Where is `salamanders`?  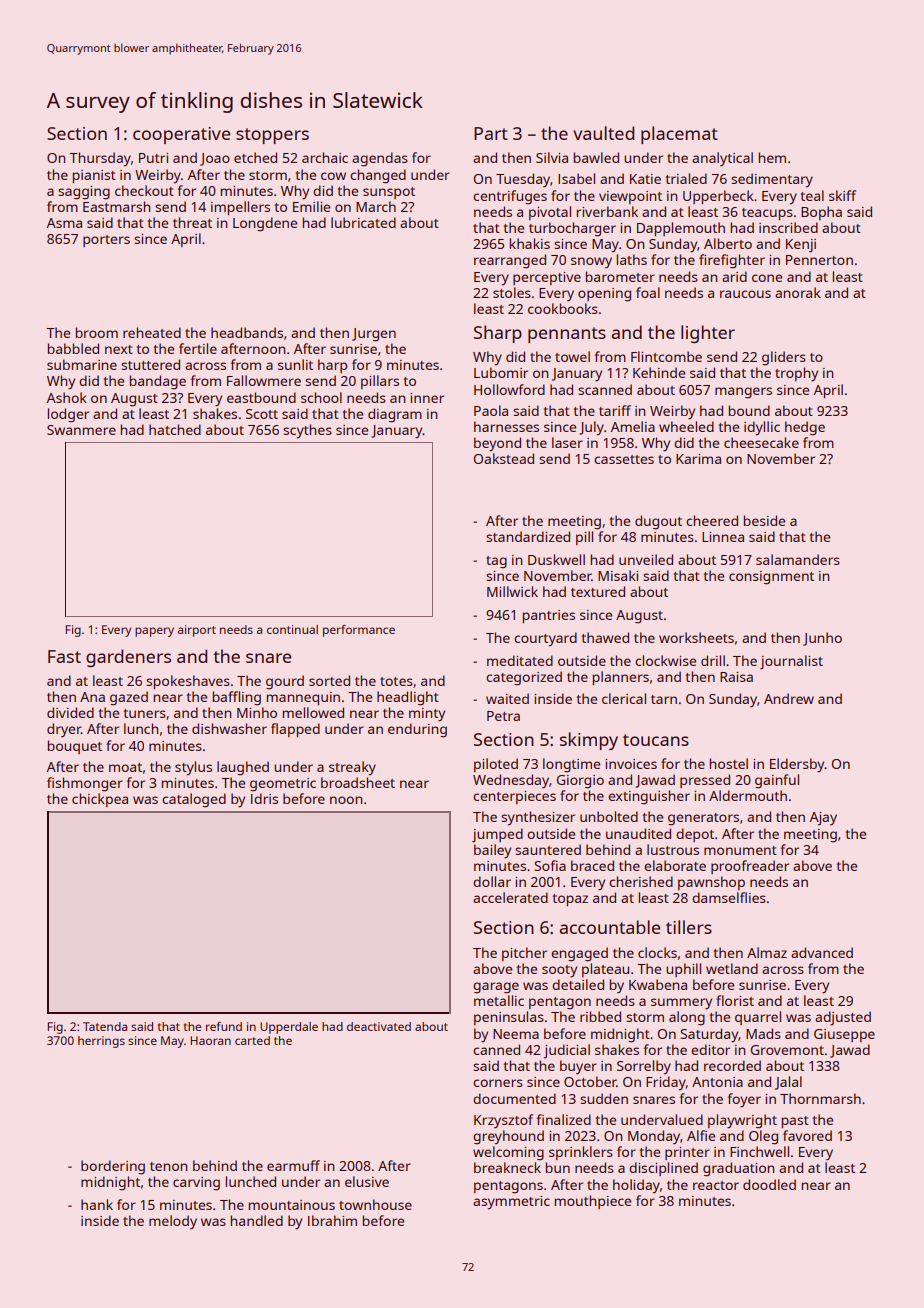
salamanders is located at coordinates (798, 559).
